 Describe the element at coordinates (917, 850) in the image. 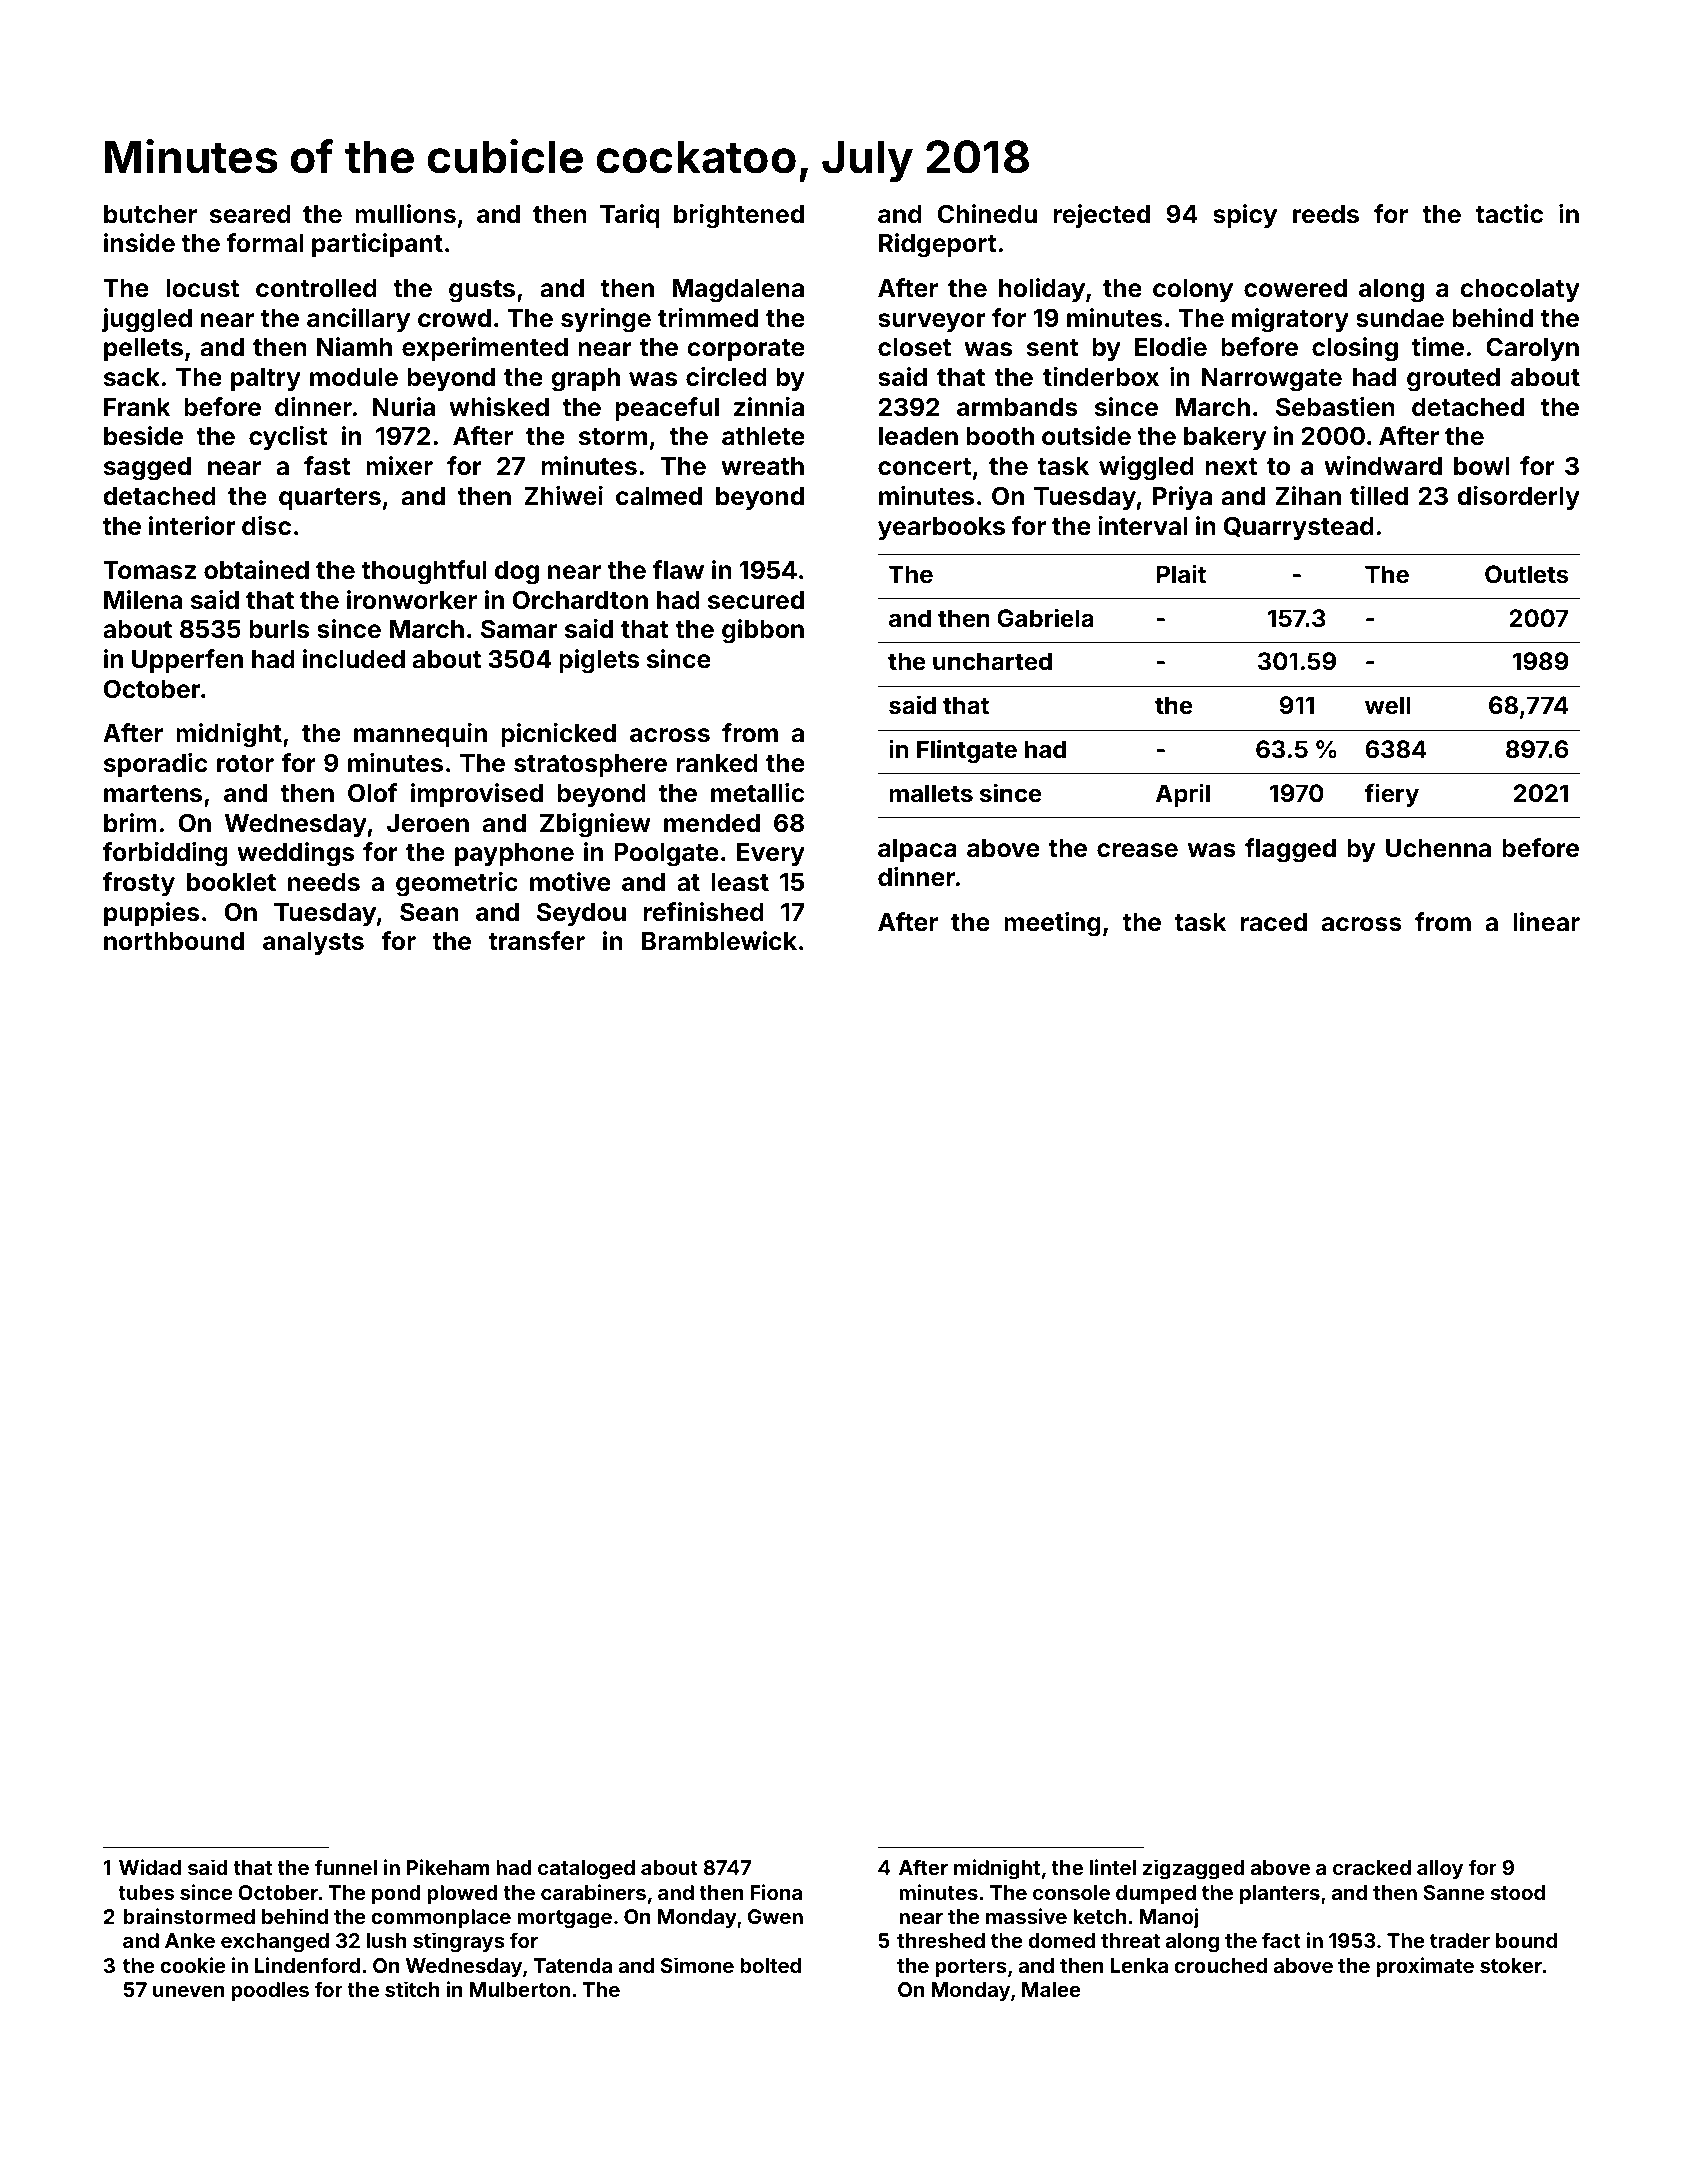

I see `alpaca` at that location.
